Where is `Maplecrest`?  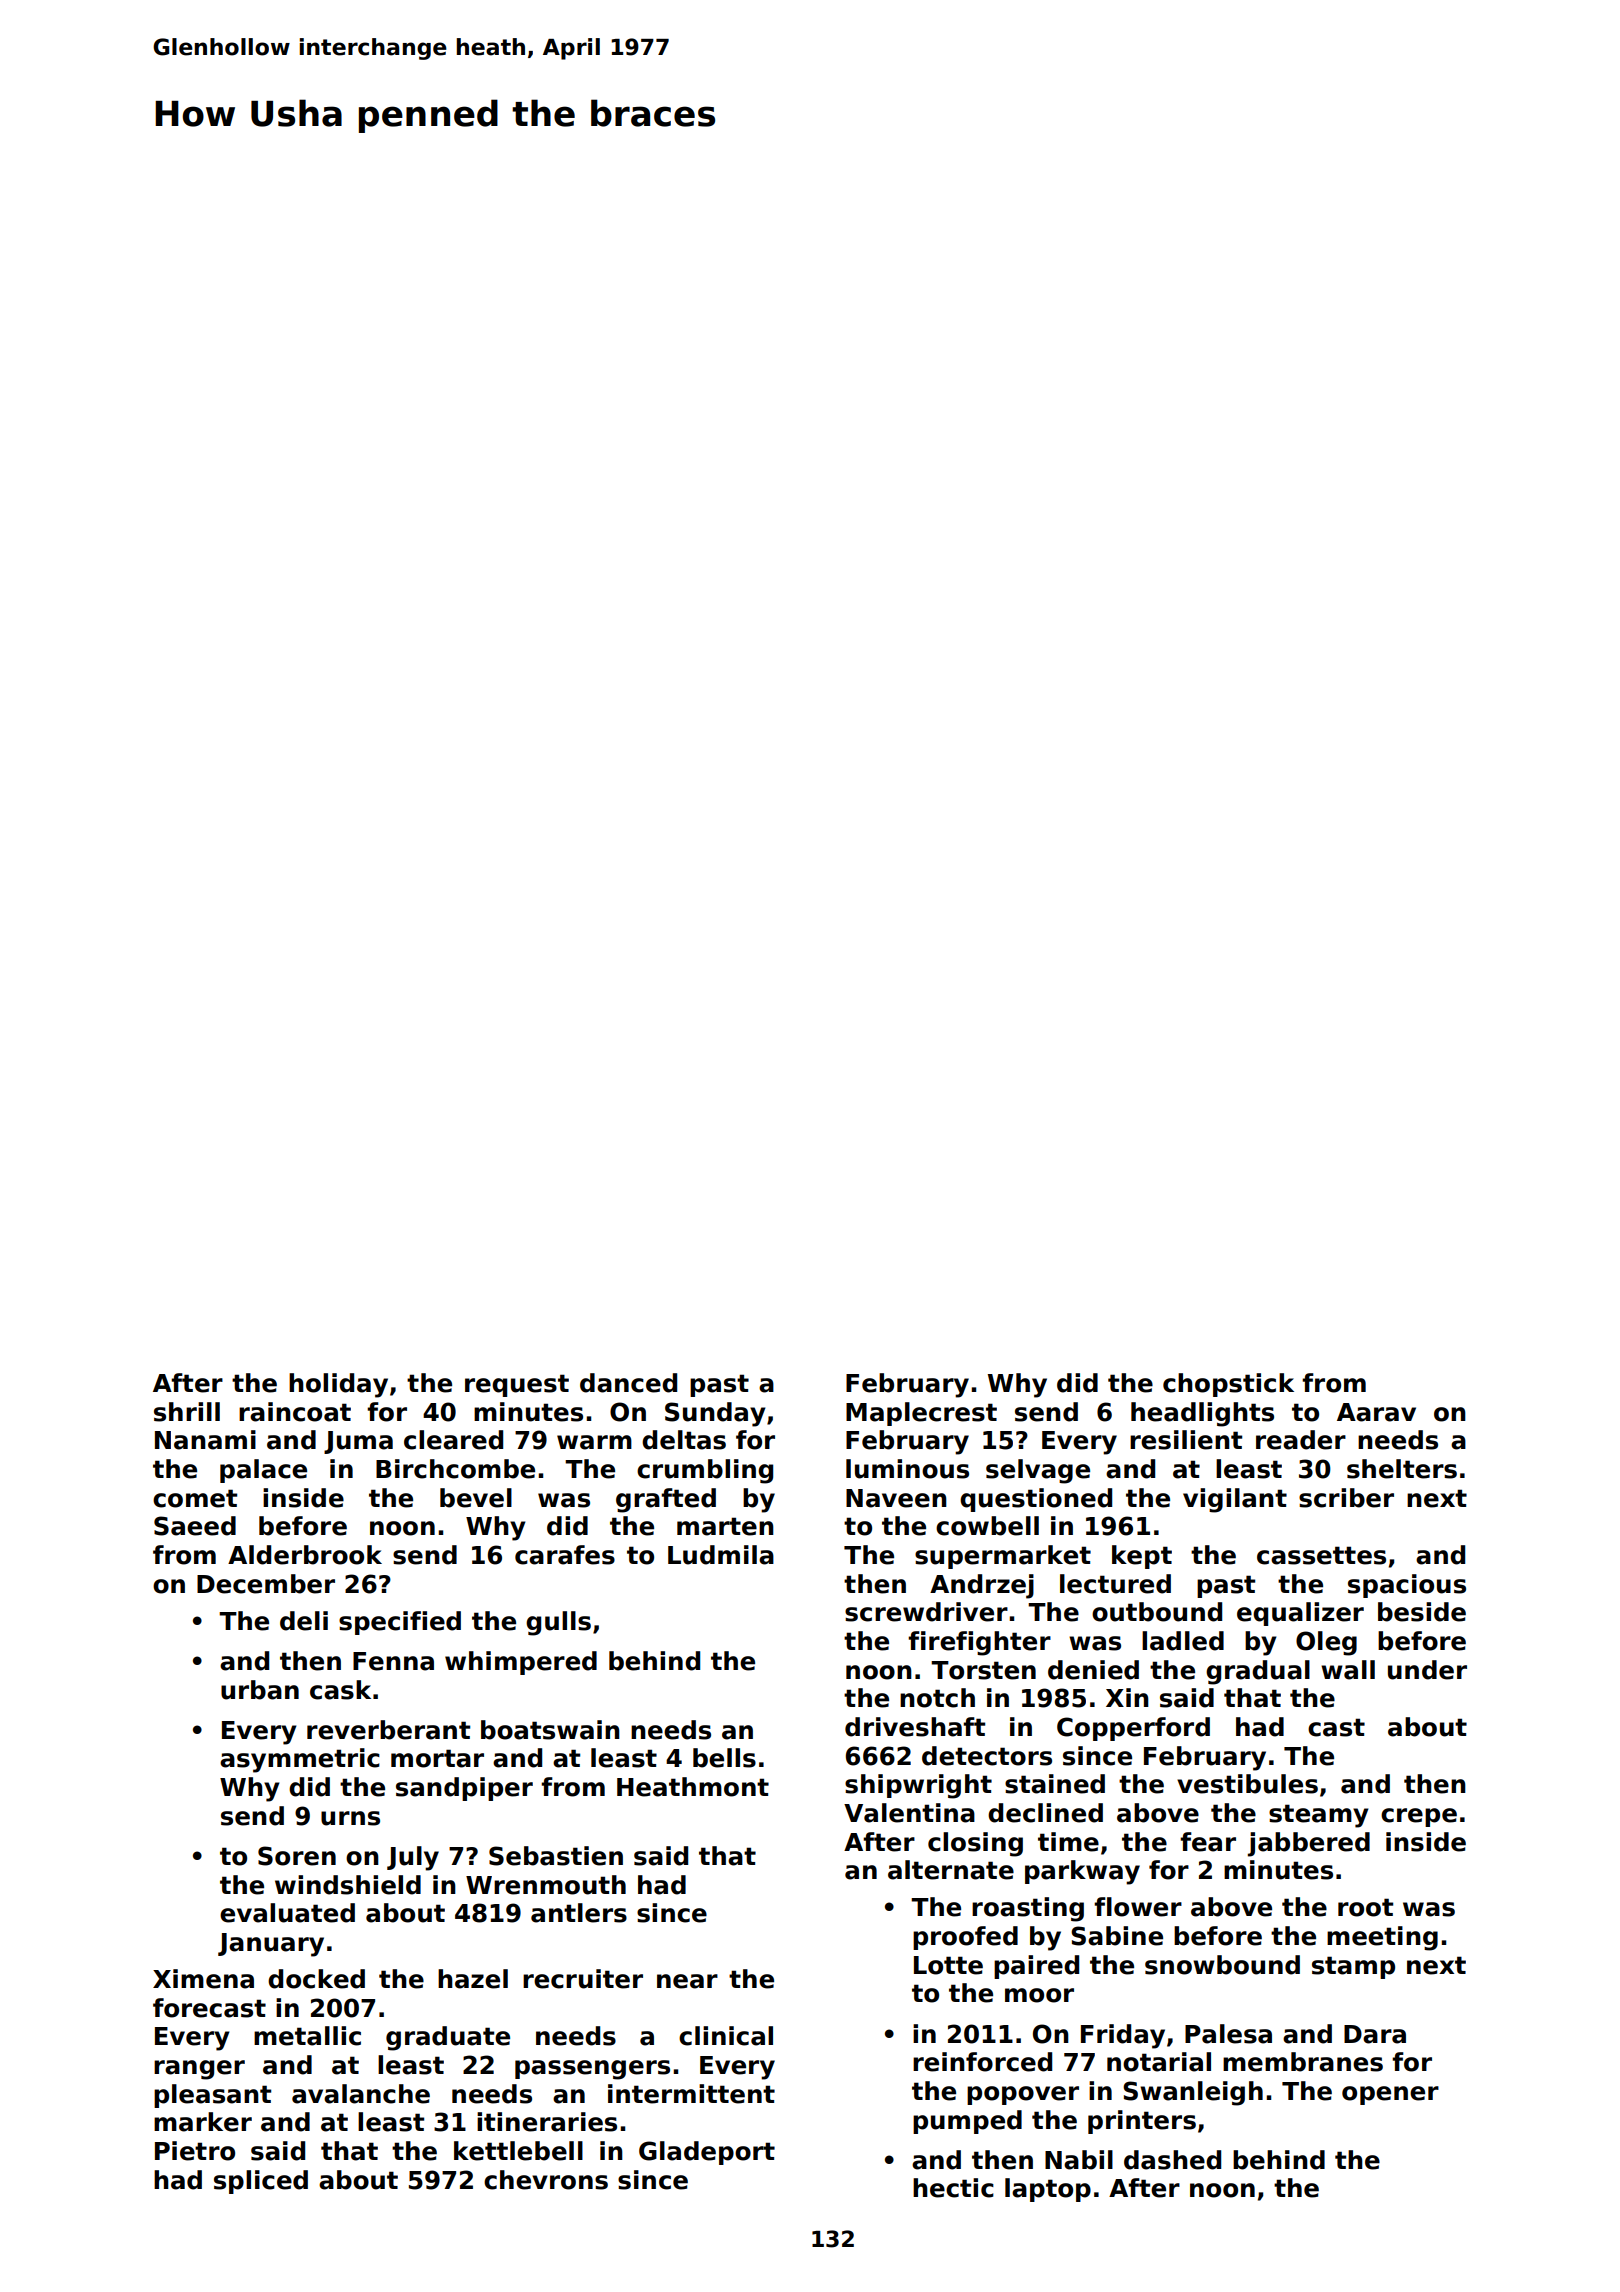
Maplecrest is located at coordinates (921, 1414).
